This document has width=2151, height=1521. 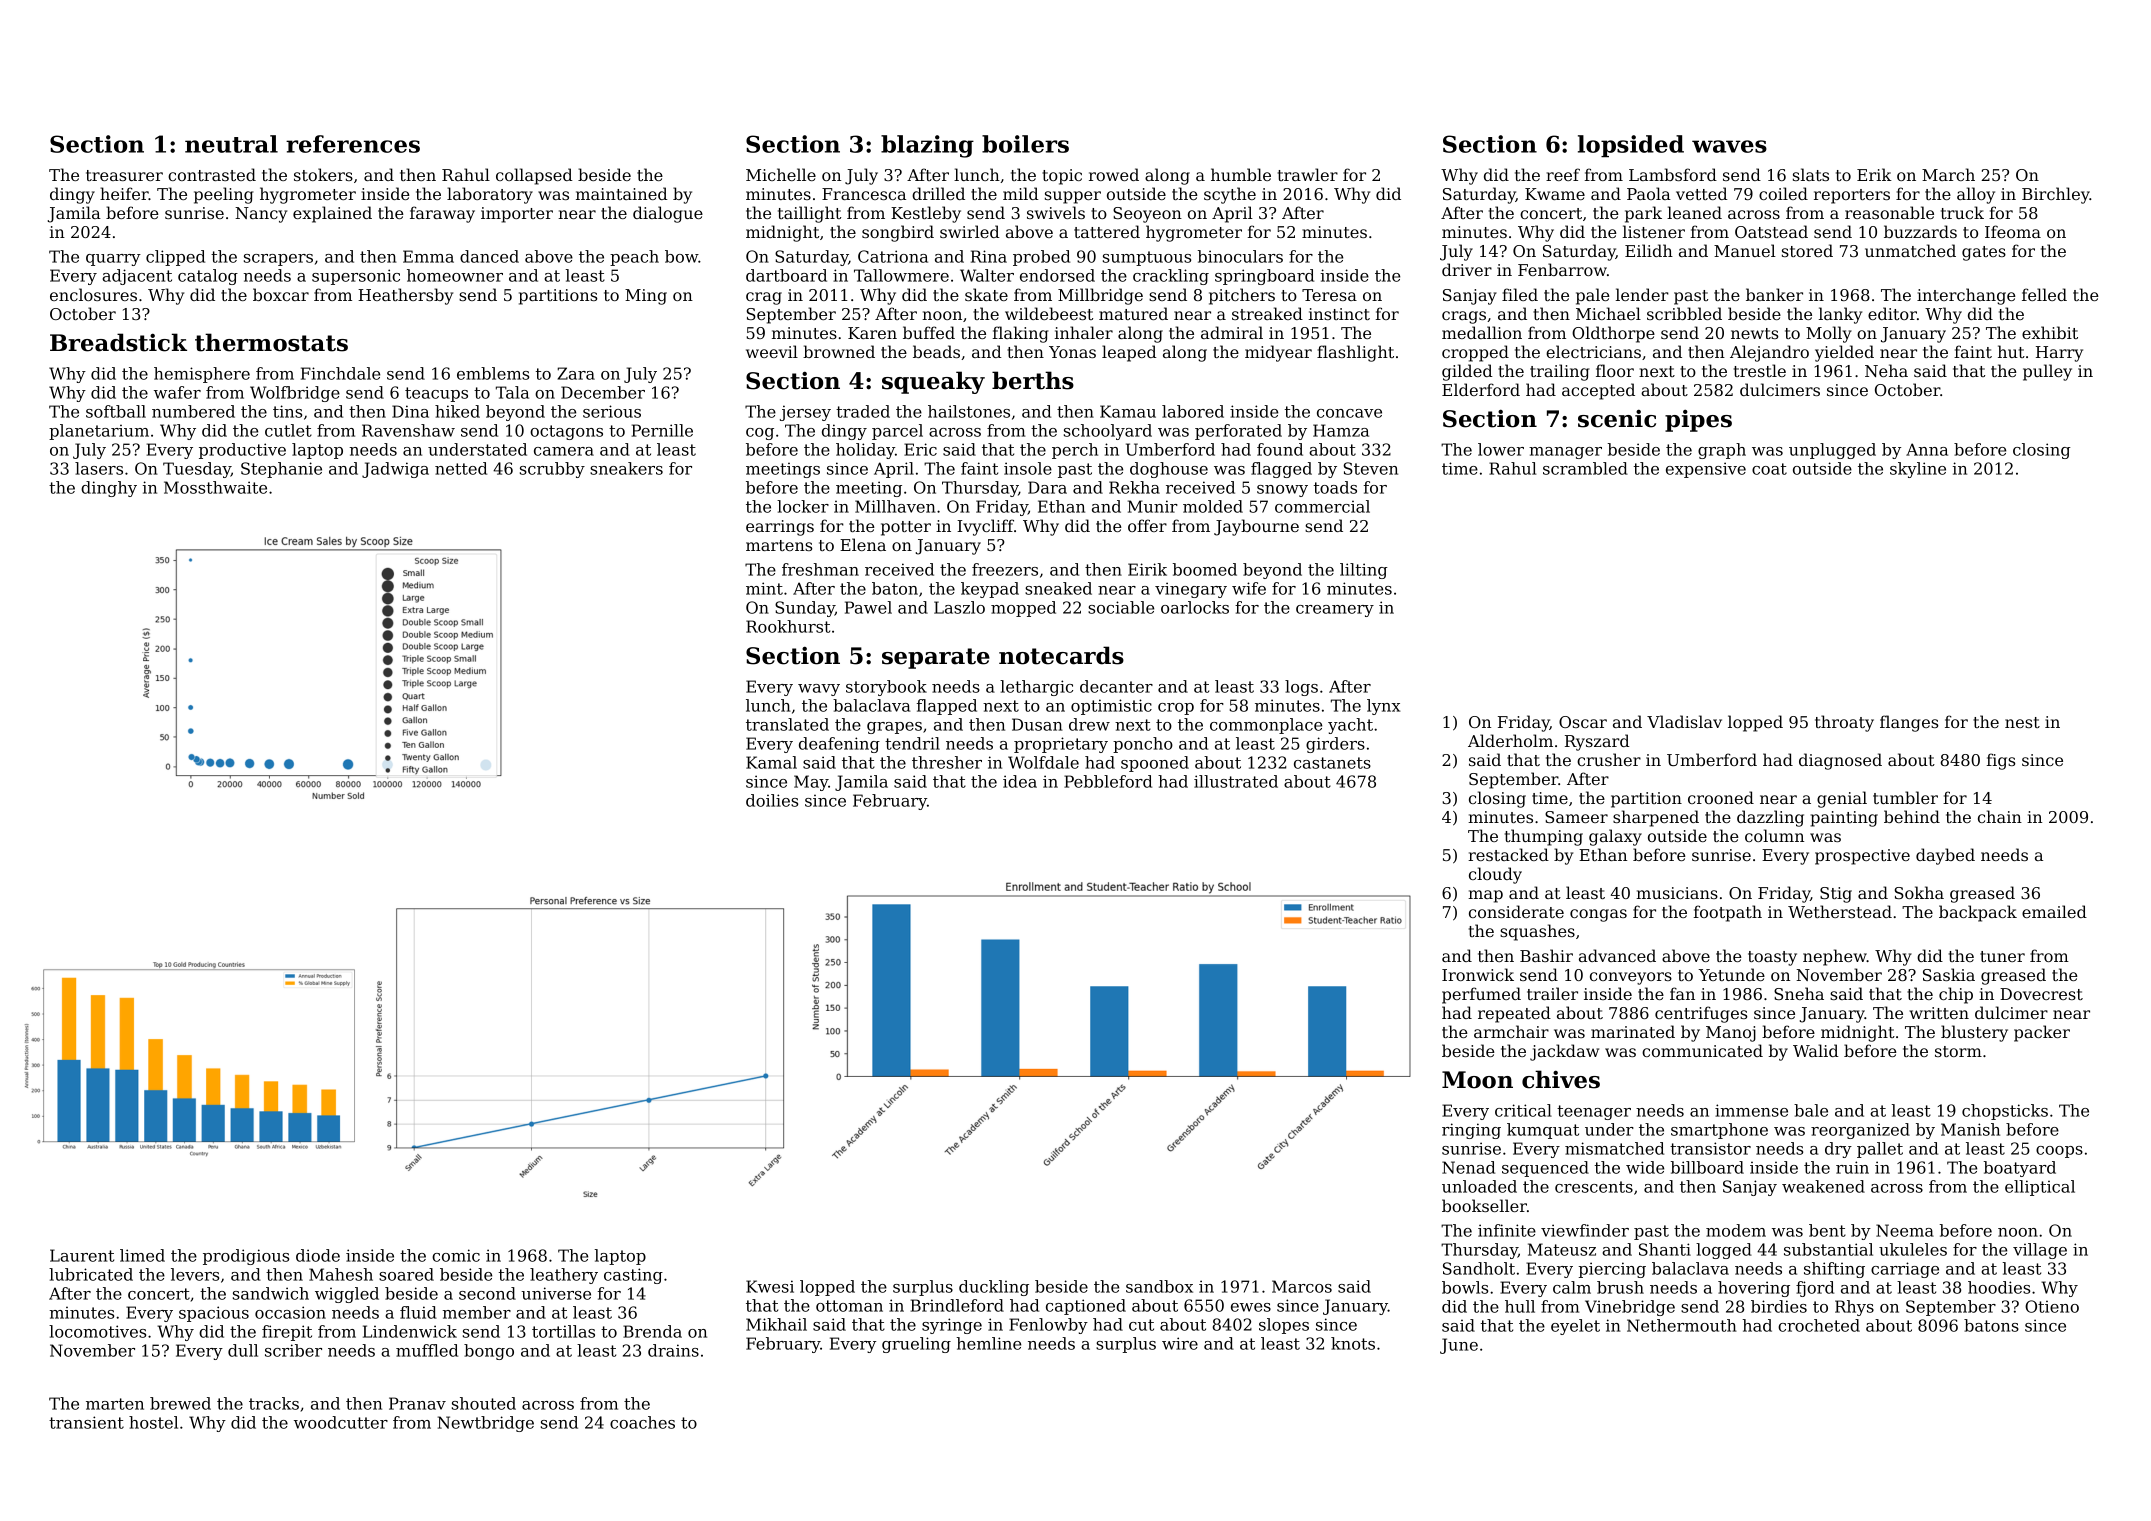 What do you see at coordinates (86, 1422) in the document?
I see `transient` at bounding box center [86, 1422].
